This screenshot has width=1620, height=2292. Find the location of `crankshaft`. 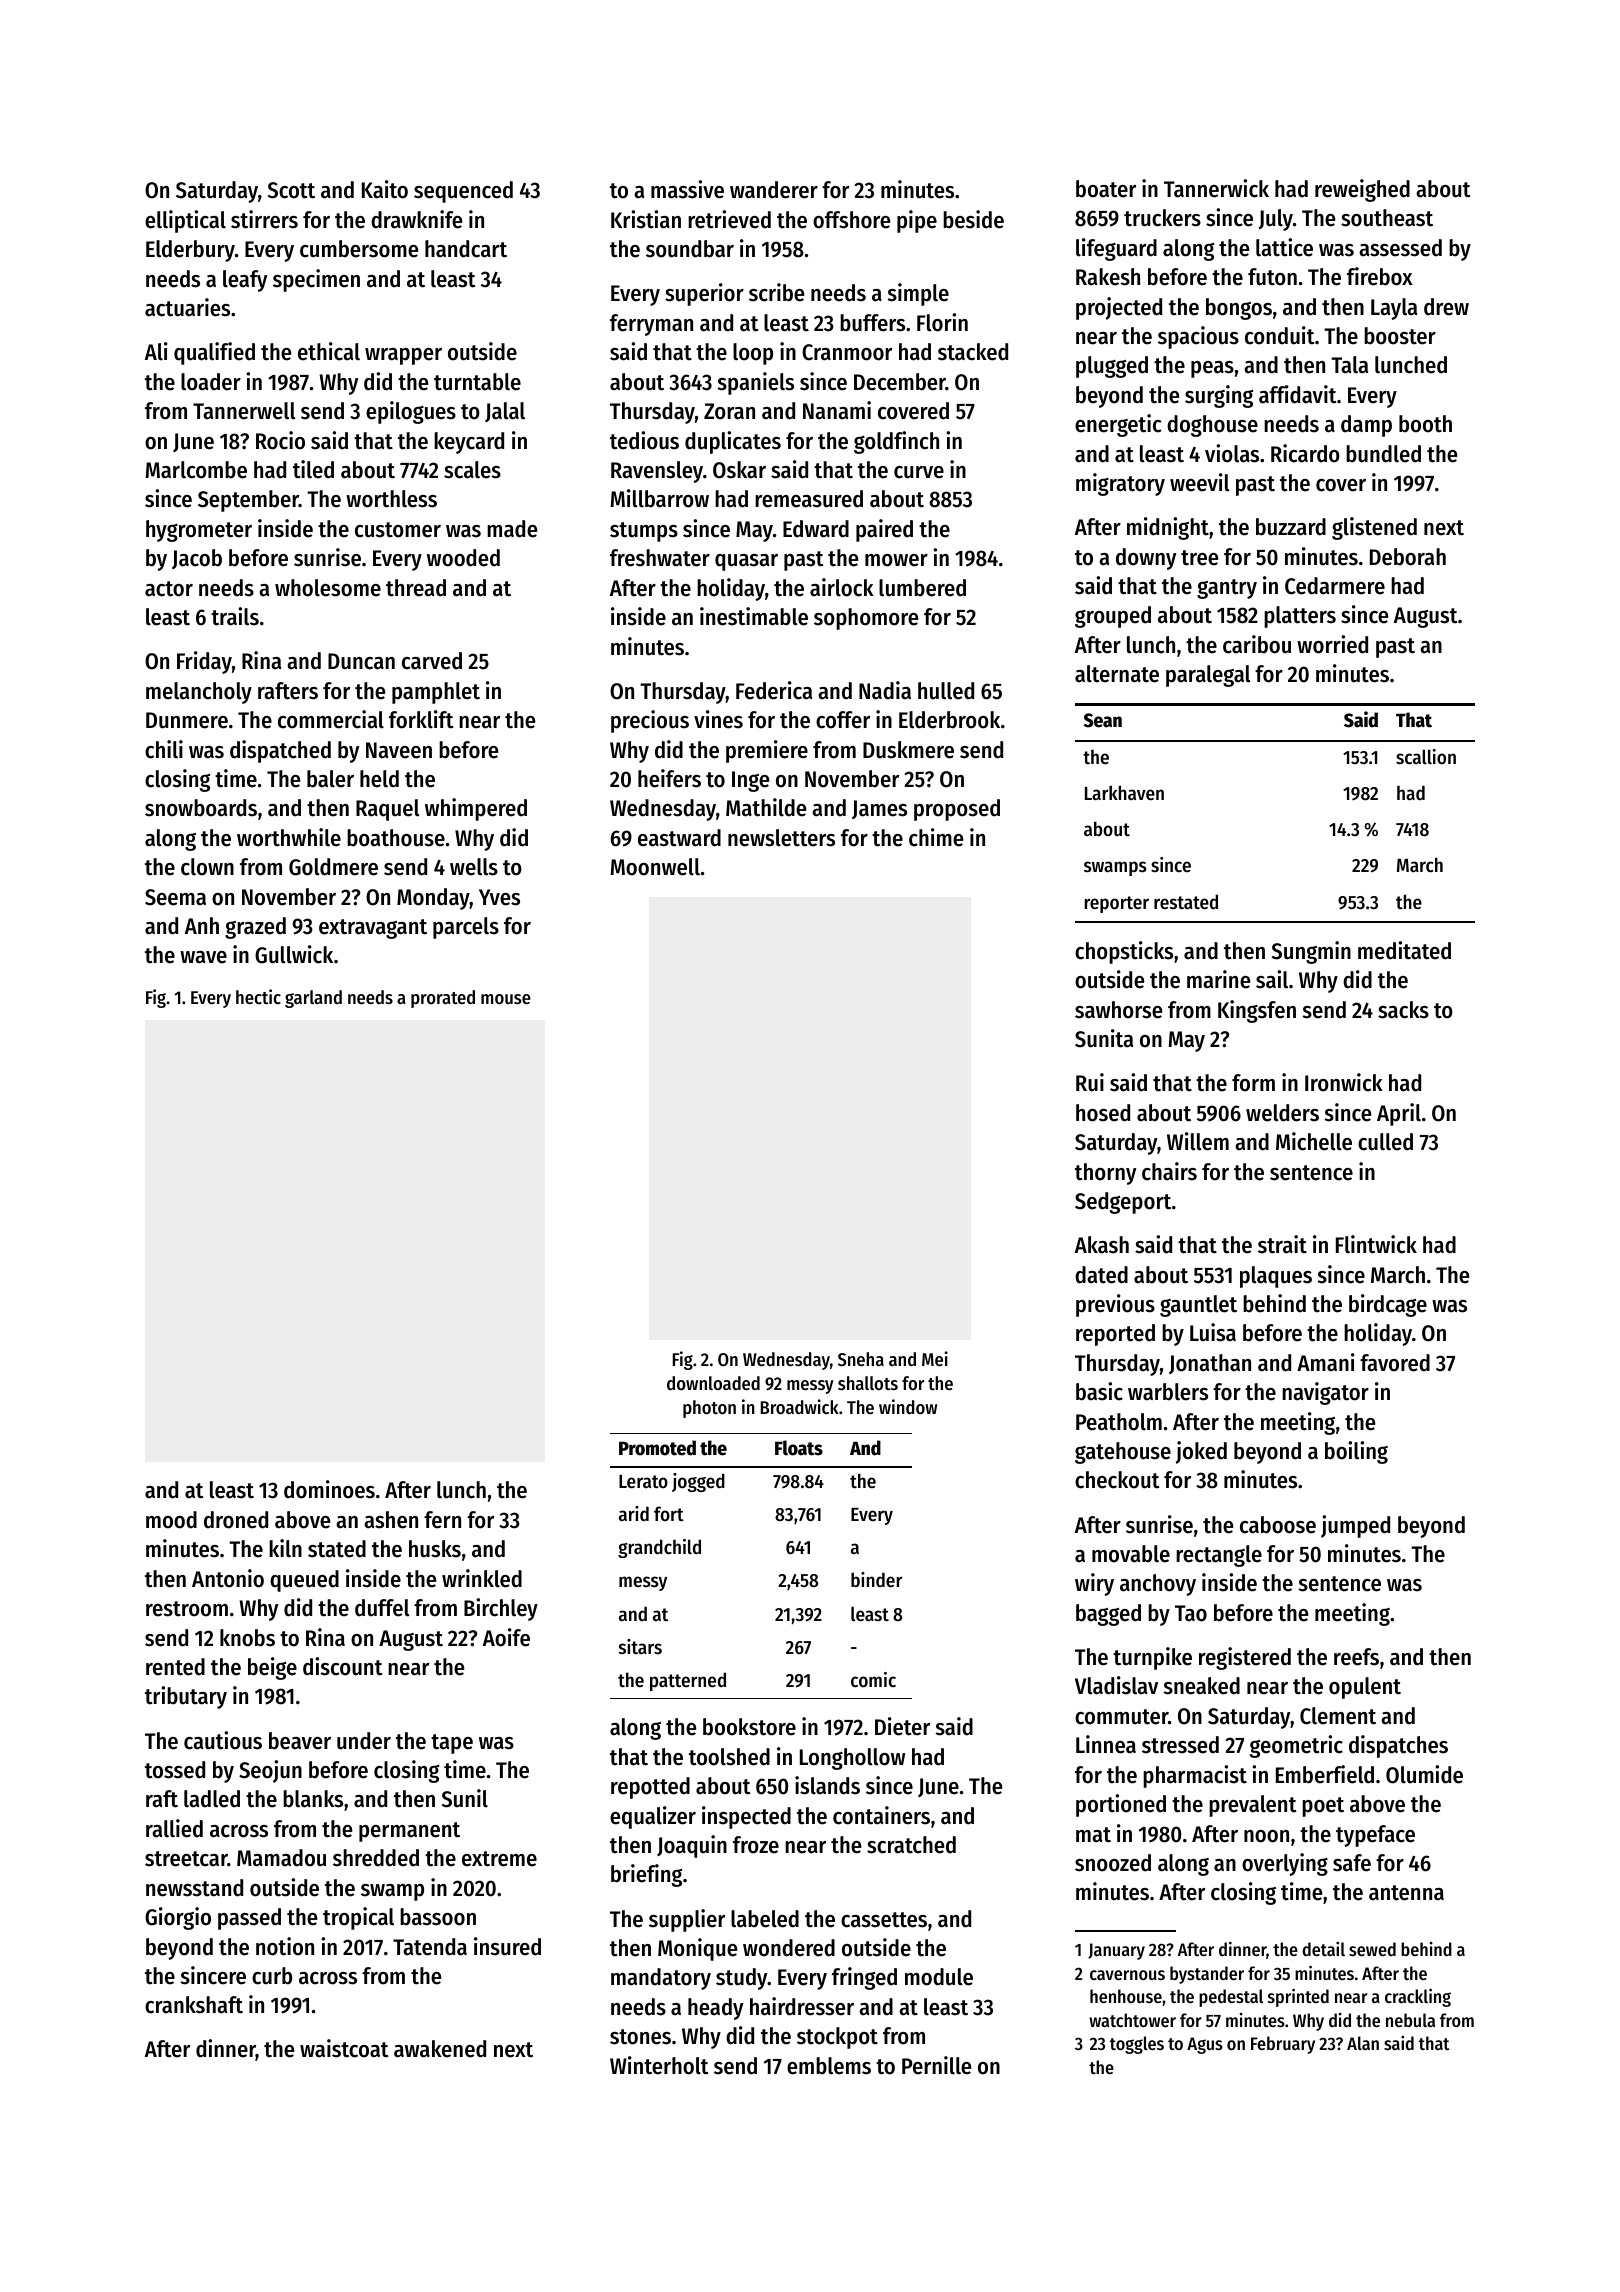

crankshaft is located at coordinates (194, 2005).
